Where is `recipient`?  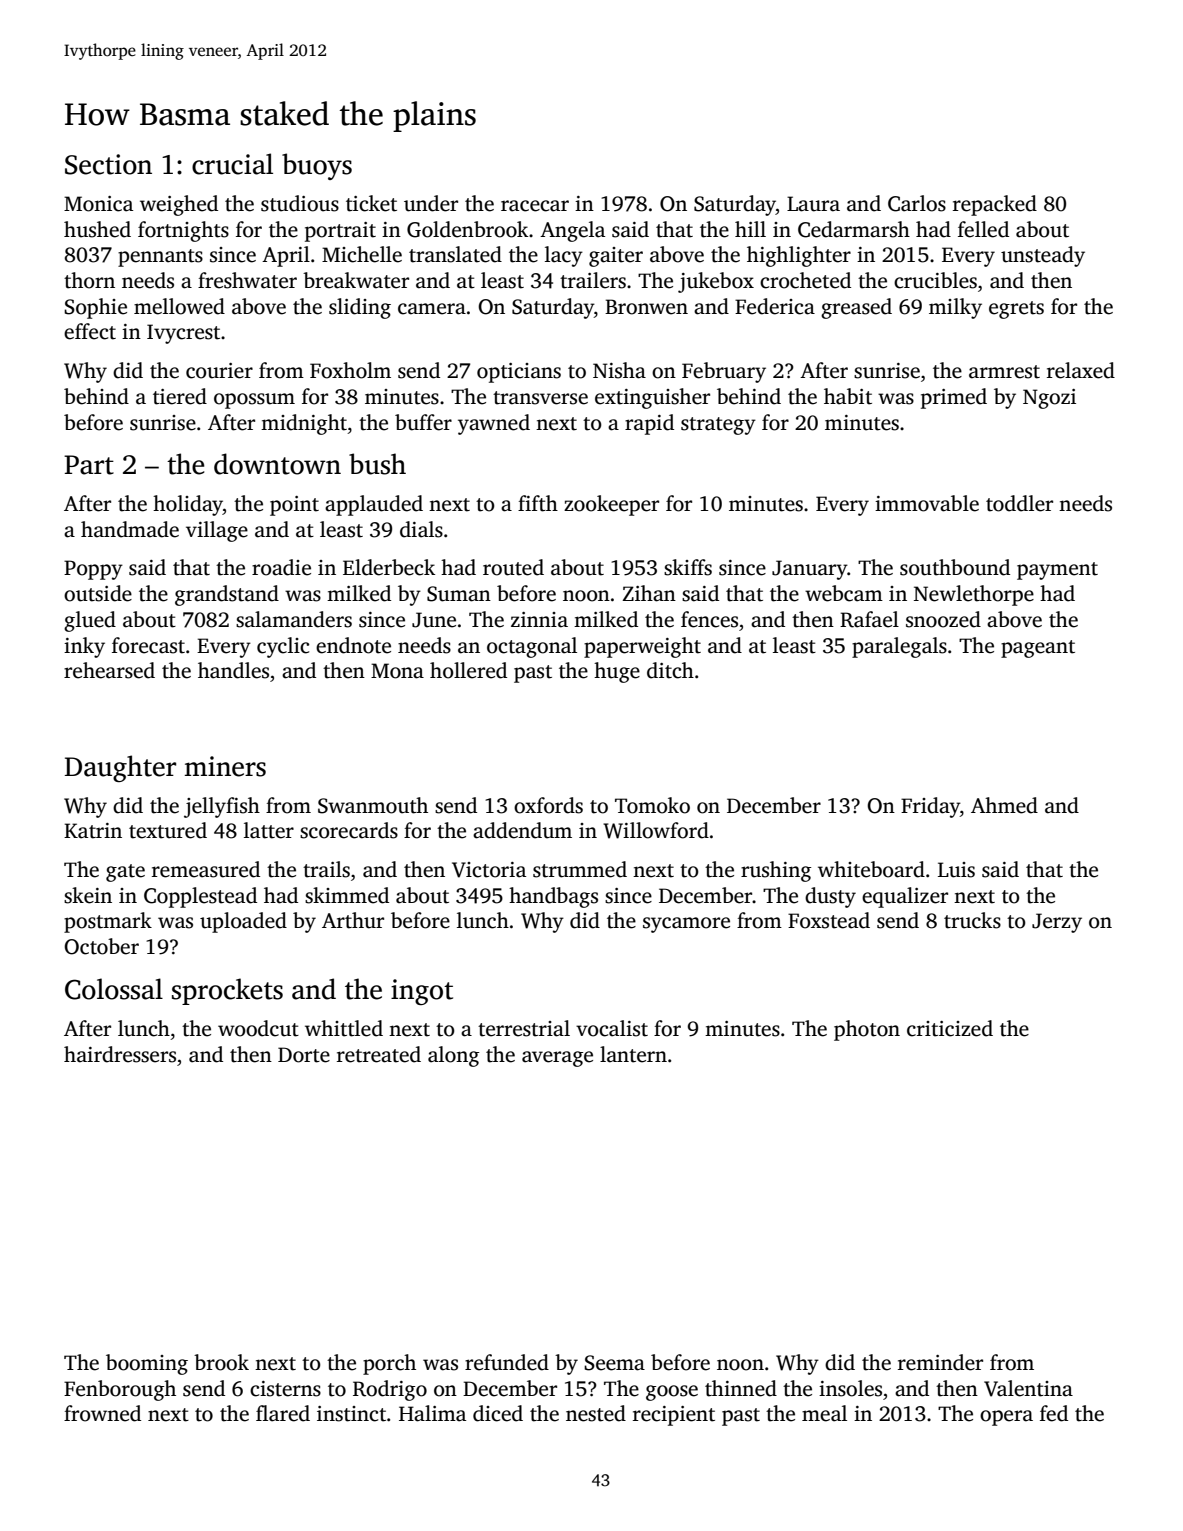
recipient is located at coordinates (674, 1416).
